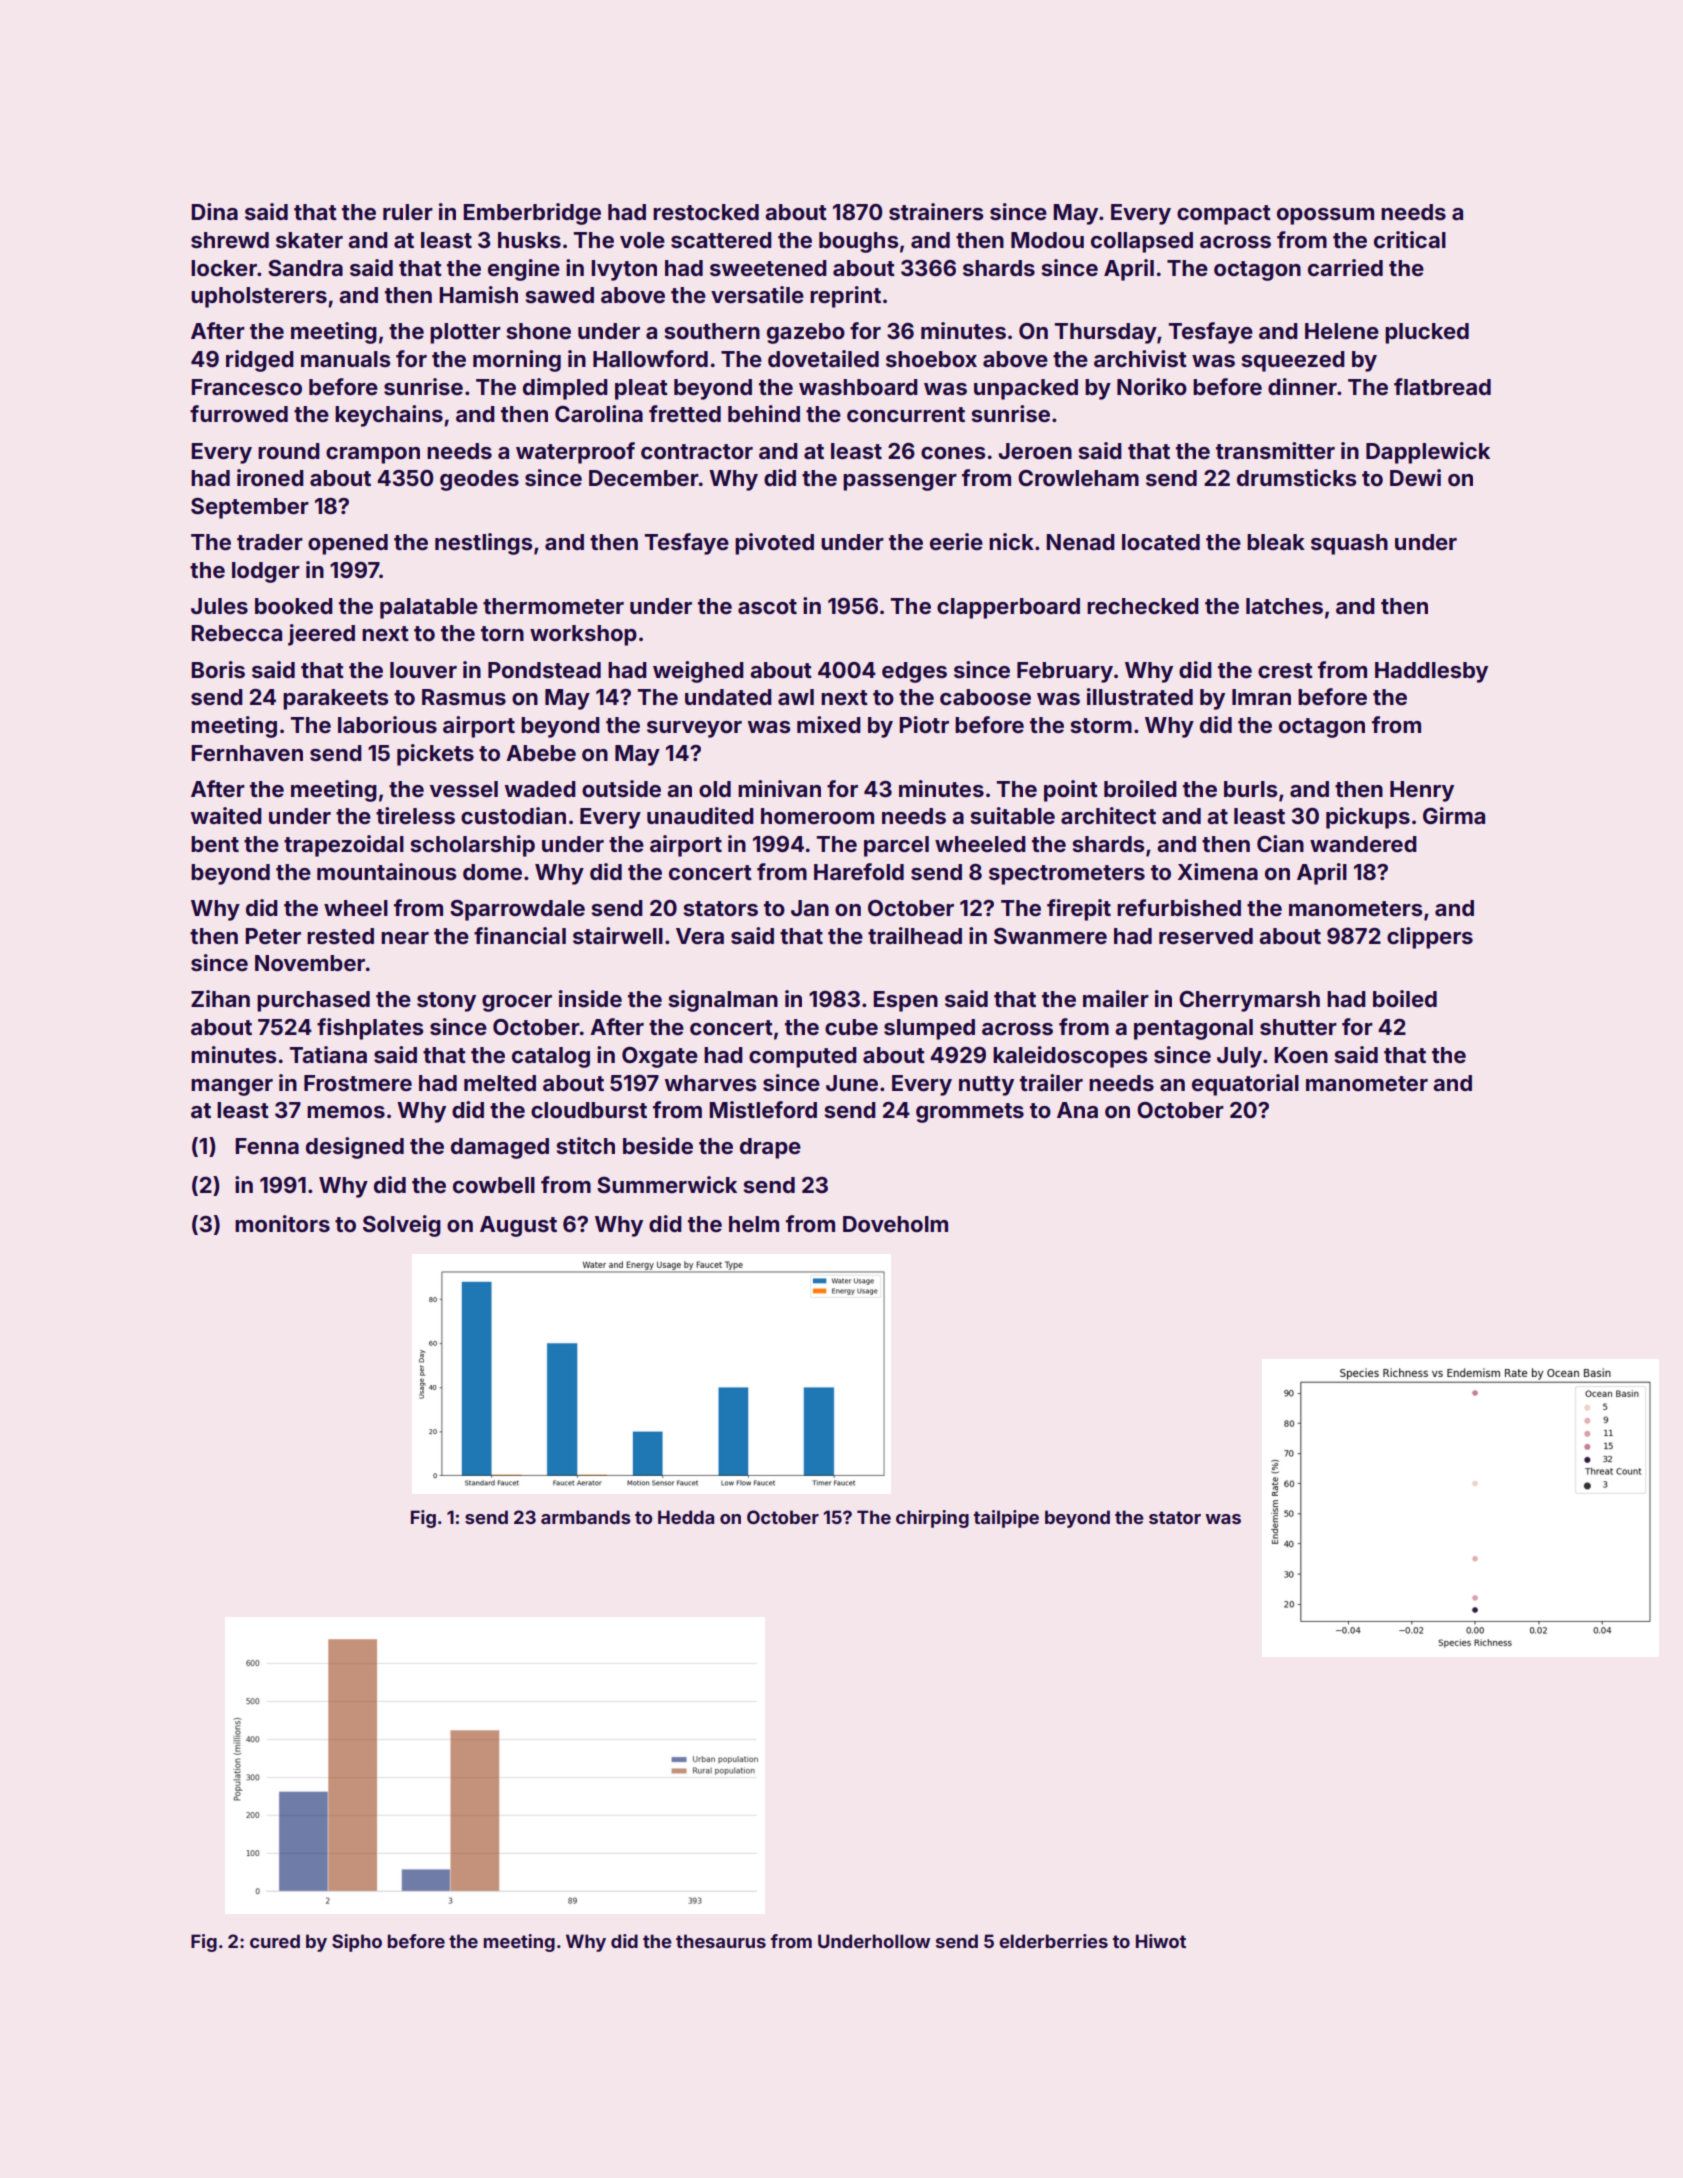 This screenshot has width=1683, height=2178. Describe the element at coordinates (1245, 1085) in the screenshot. I see `equatorial` at that location.
